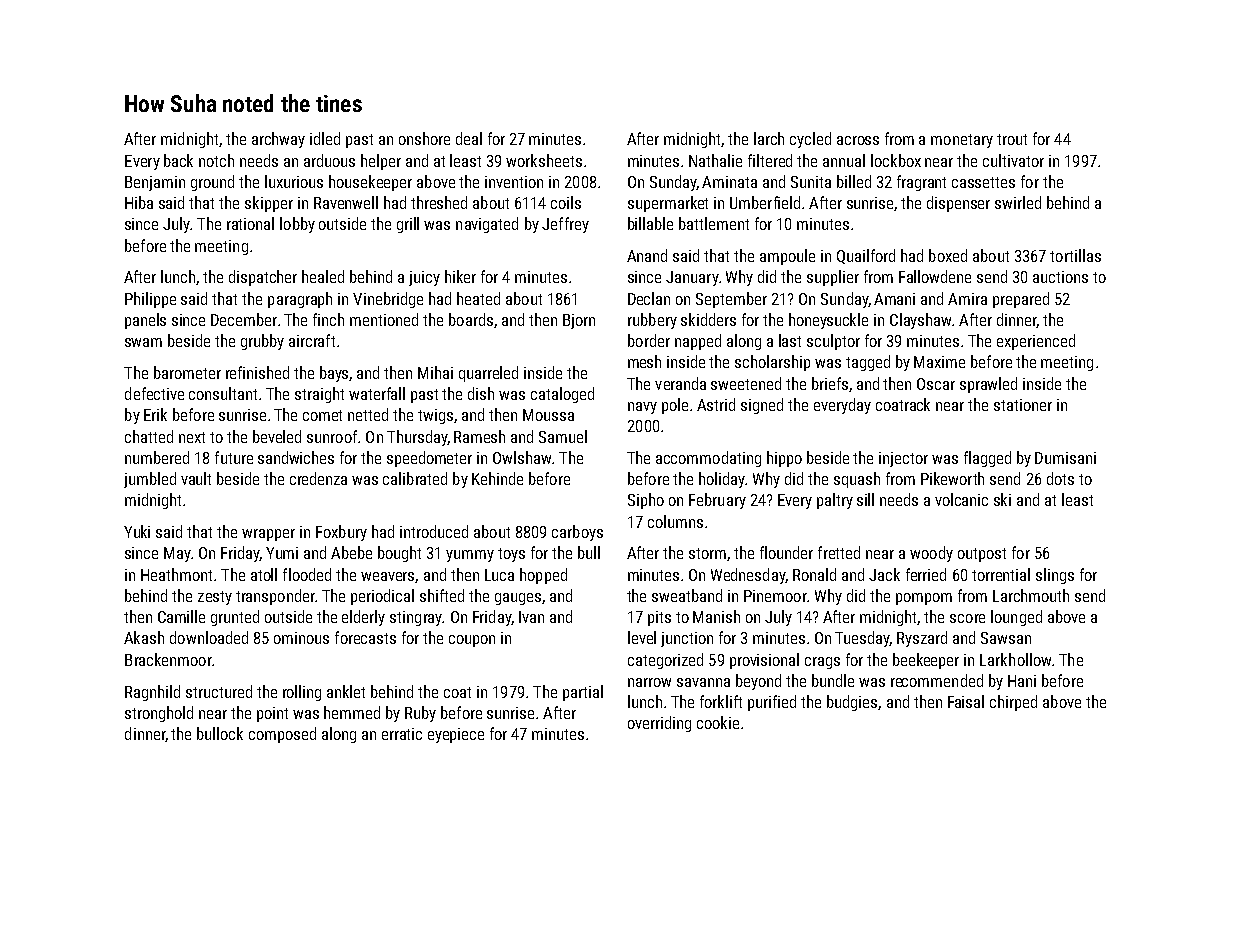  Describe the element at coordinates (282, 735) in the image. I see `composed` at that location.
